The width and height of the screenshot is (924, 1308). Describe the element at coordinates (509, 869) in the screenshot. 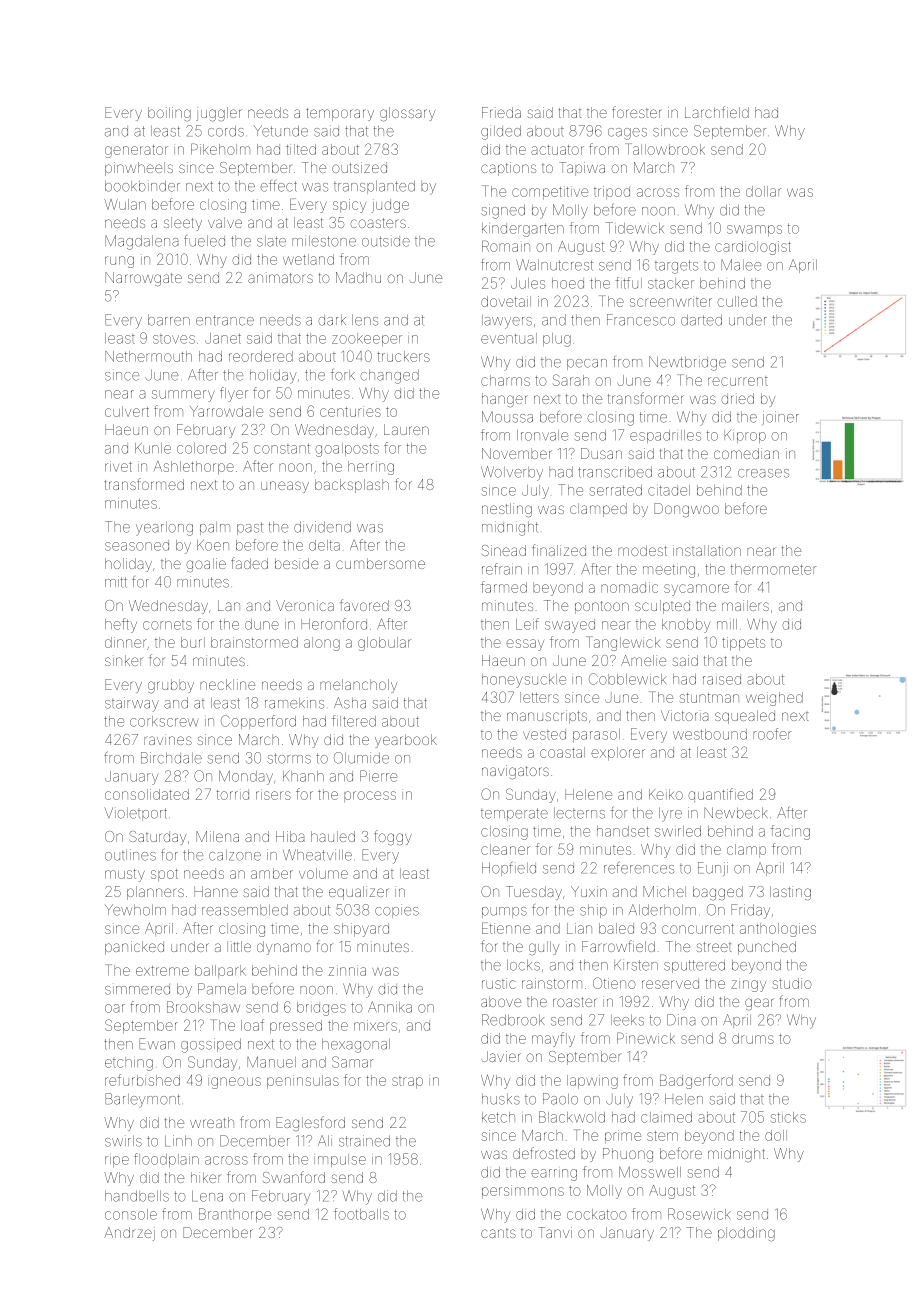

I see `Hopfield` at that location.
